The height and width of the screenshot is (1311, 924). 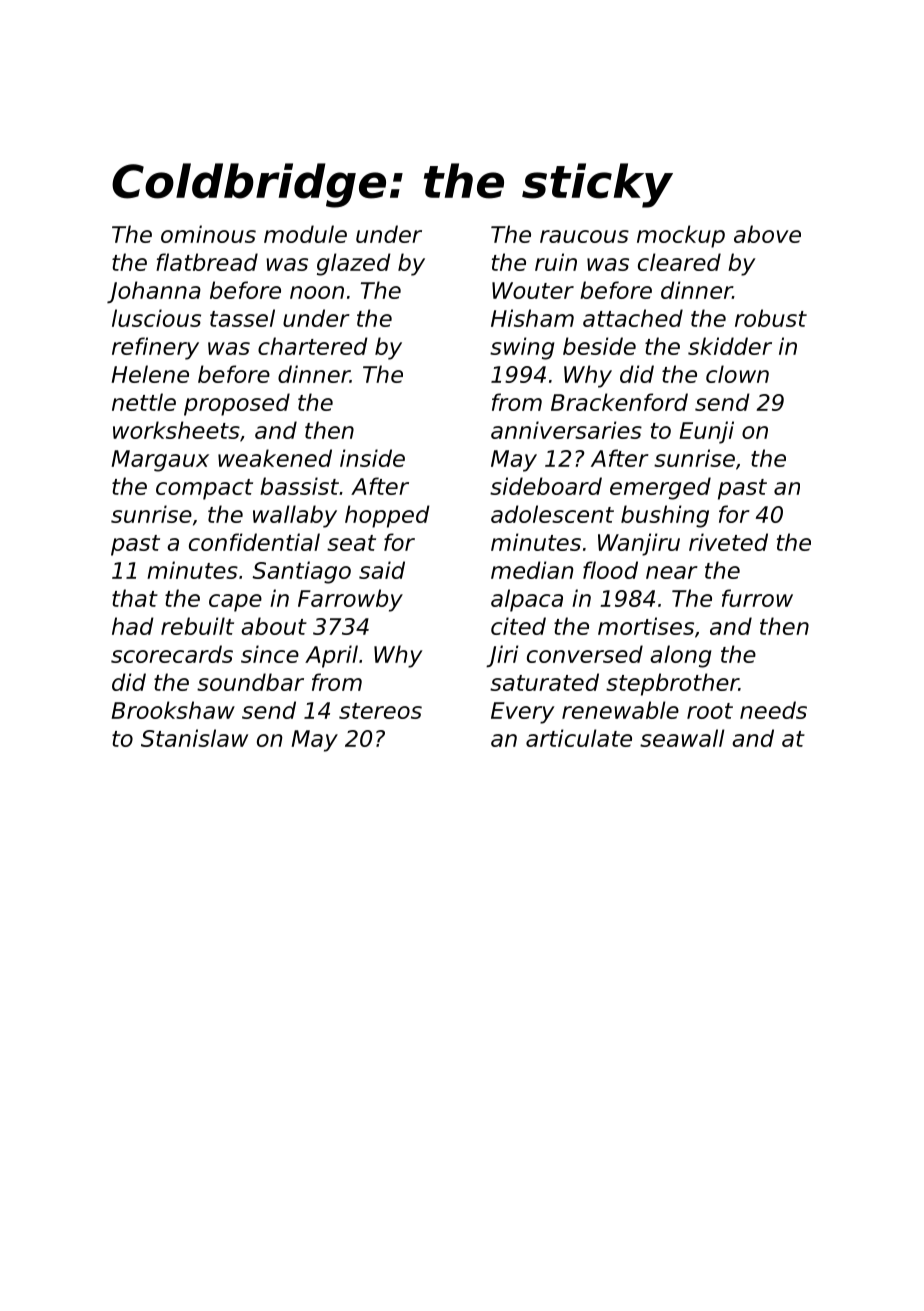 What do you see at coordinates (372, 458) in the screenshot?
I see `inside` at bounding box center [372, 458].
